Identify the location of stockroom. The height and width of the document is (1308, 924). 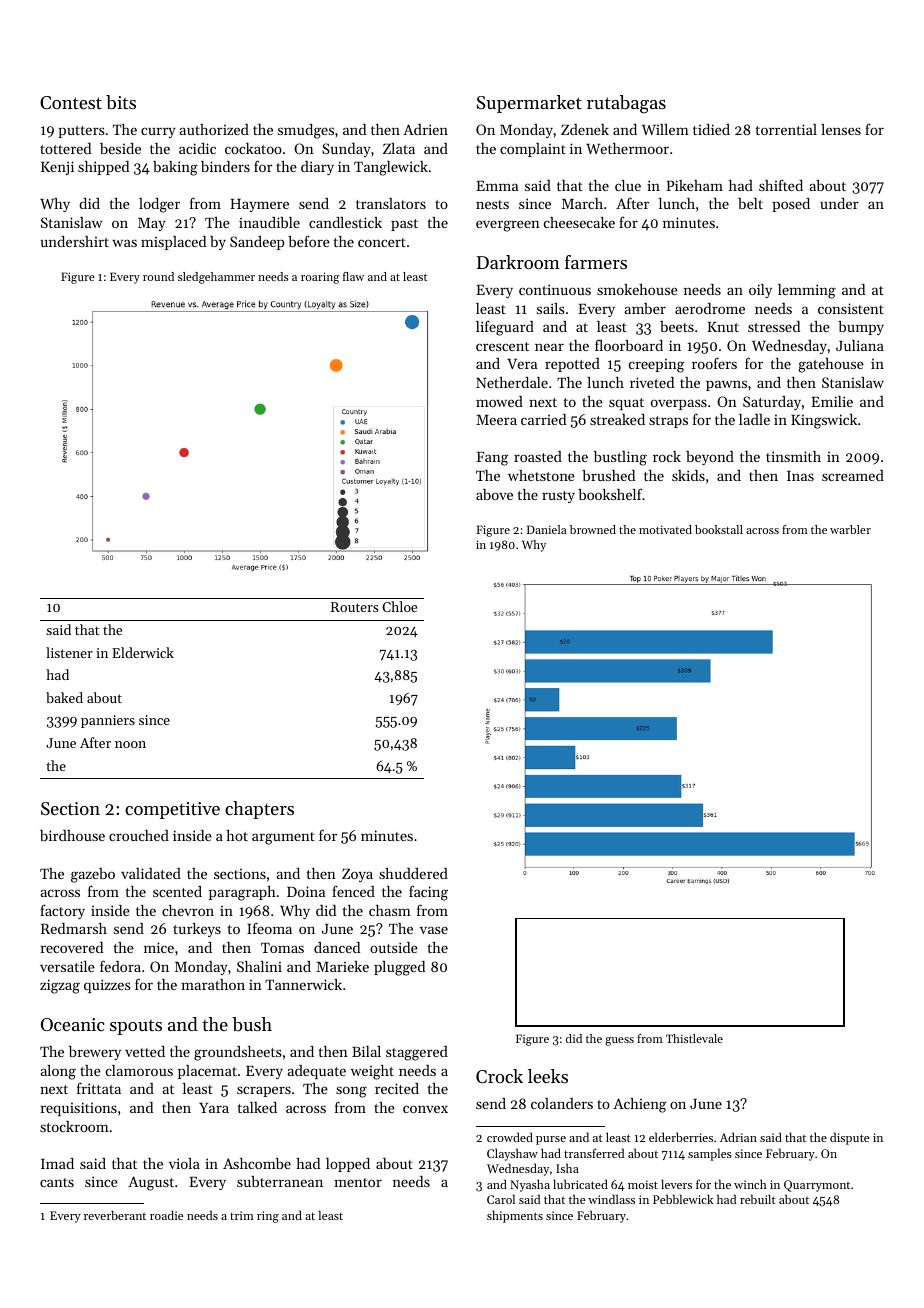
(74, 1126).
